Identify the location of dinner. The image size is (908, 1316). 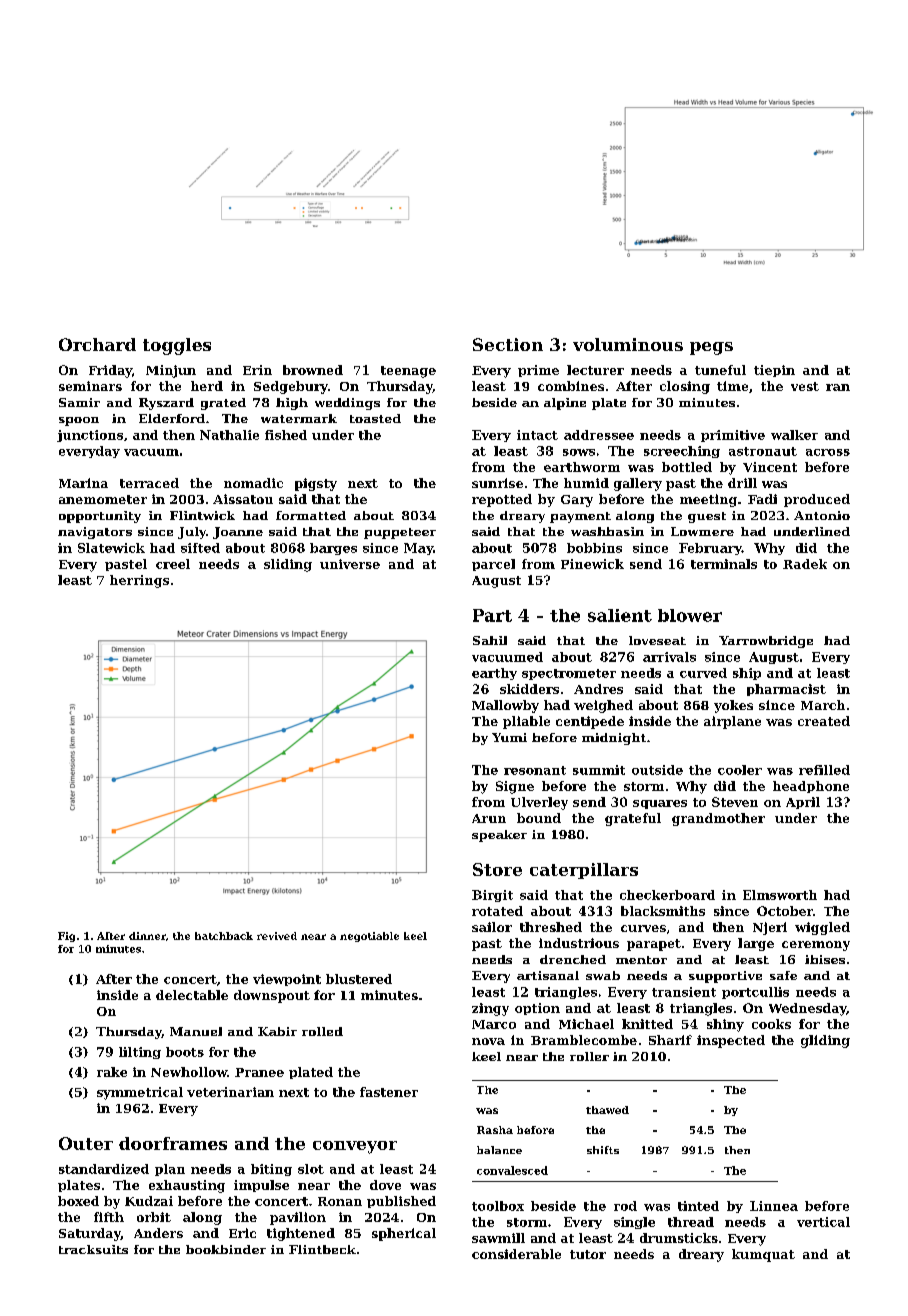
(147, 936).
